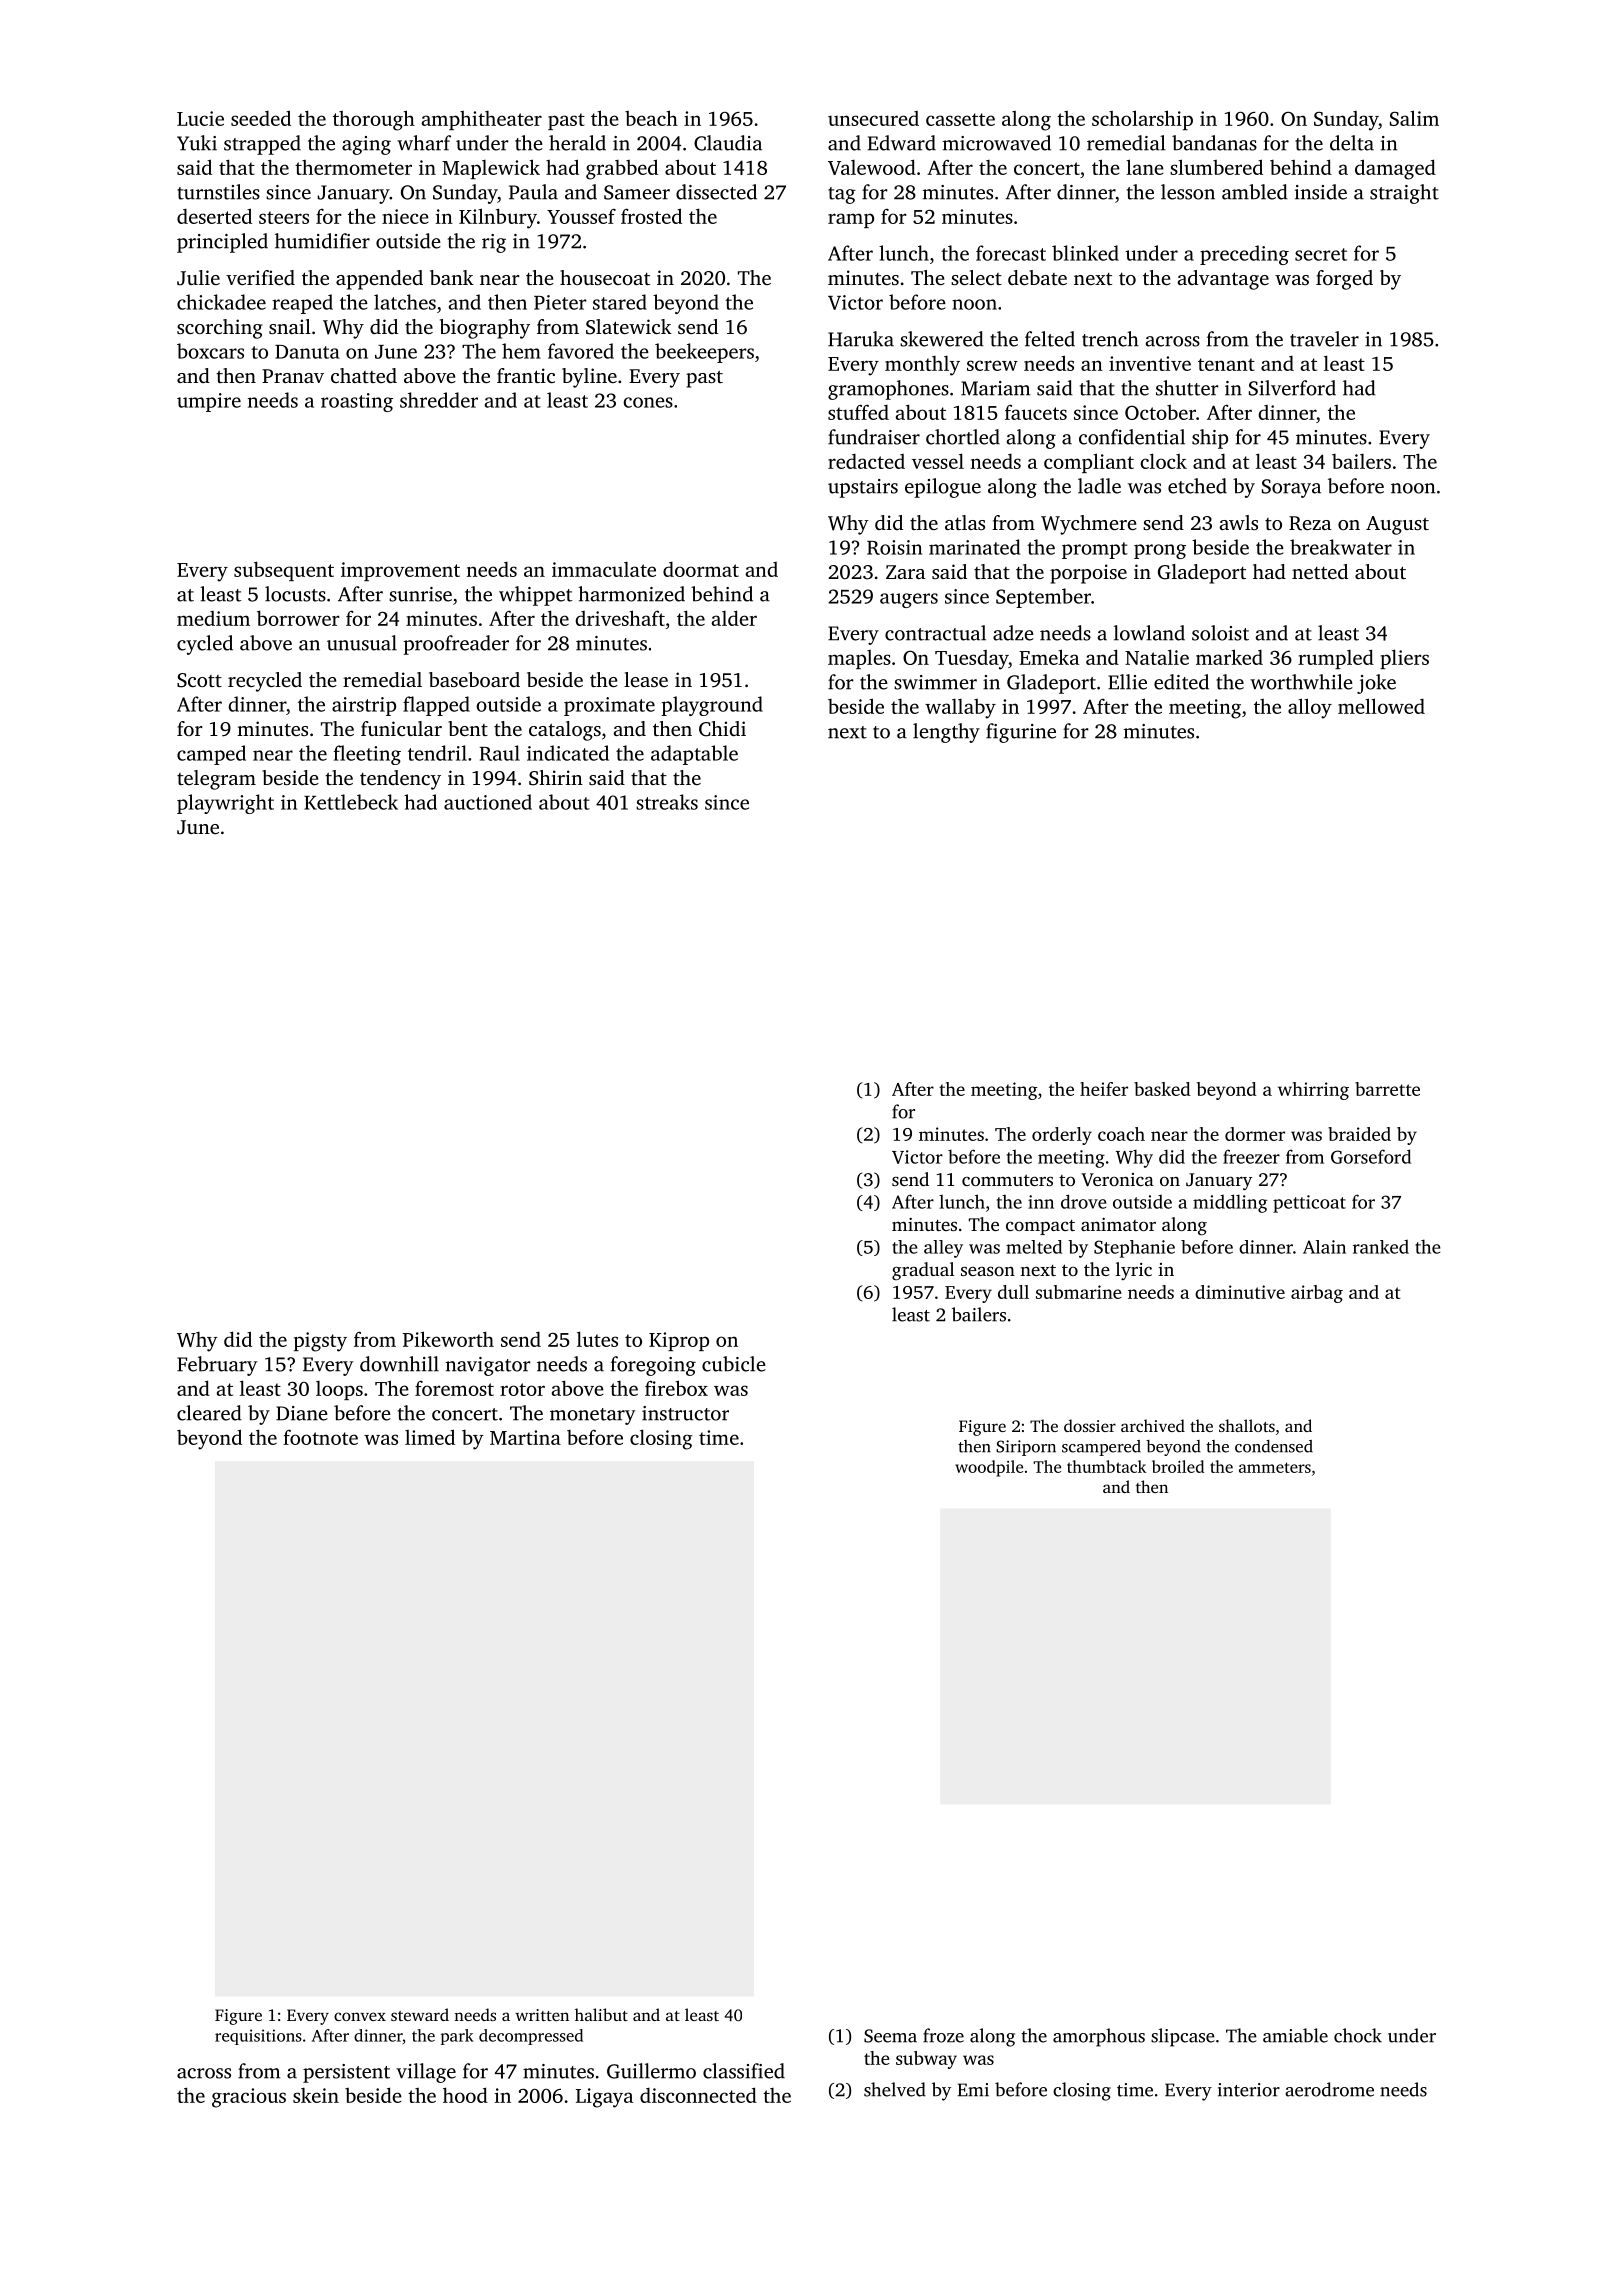 This image has height=2292, width=1620. Describe the element at coordinates (1183, 2037) in the image. I see `slipcase` at that location.
